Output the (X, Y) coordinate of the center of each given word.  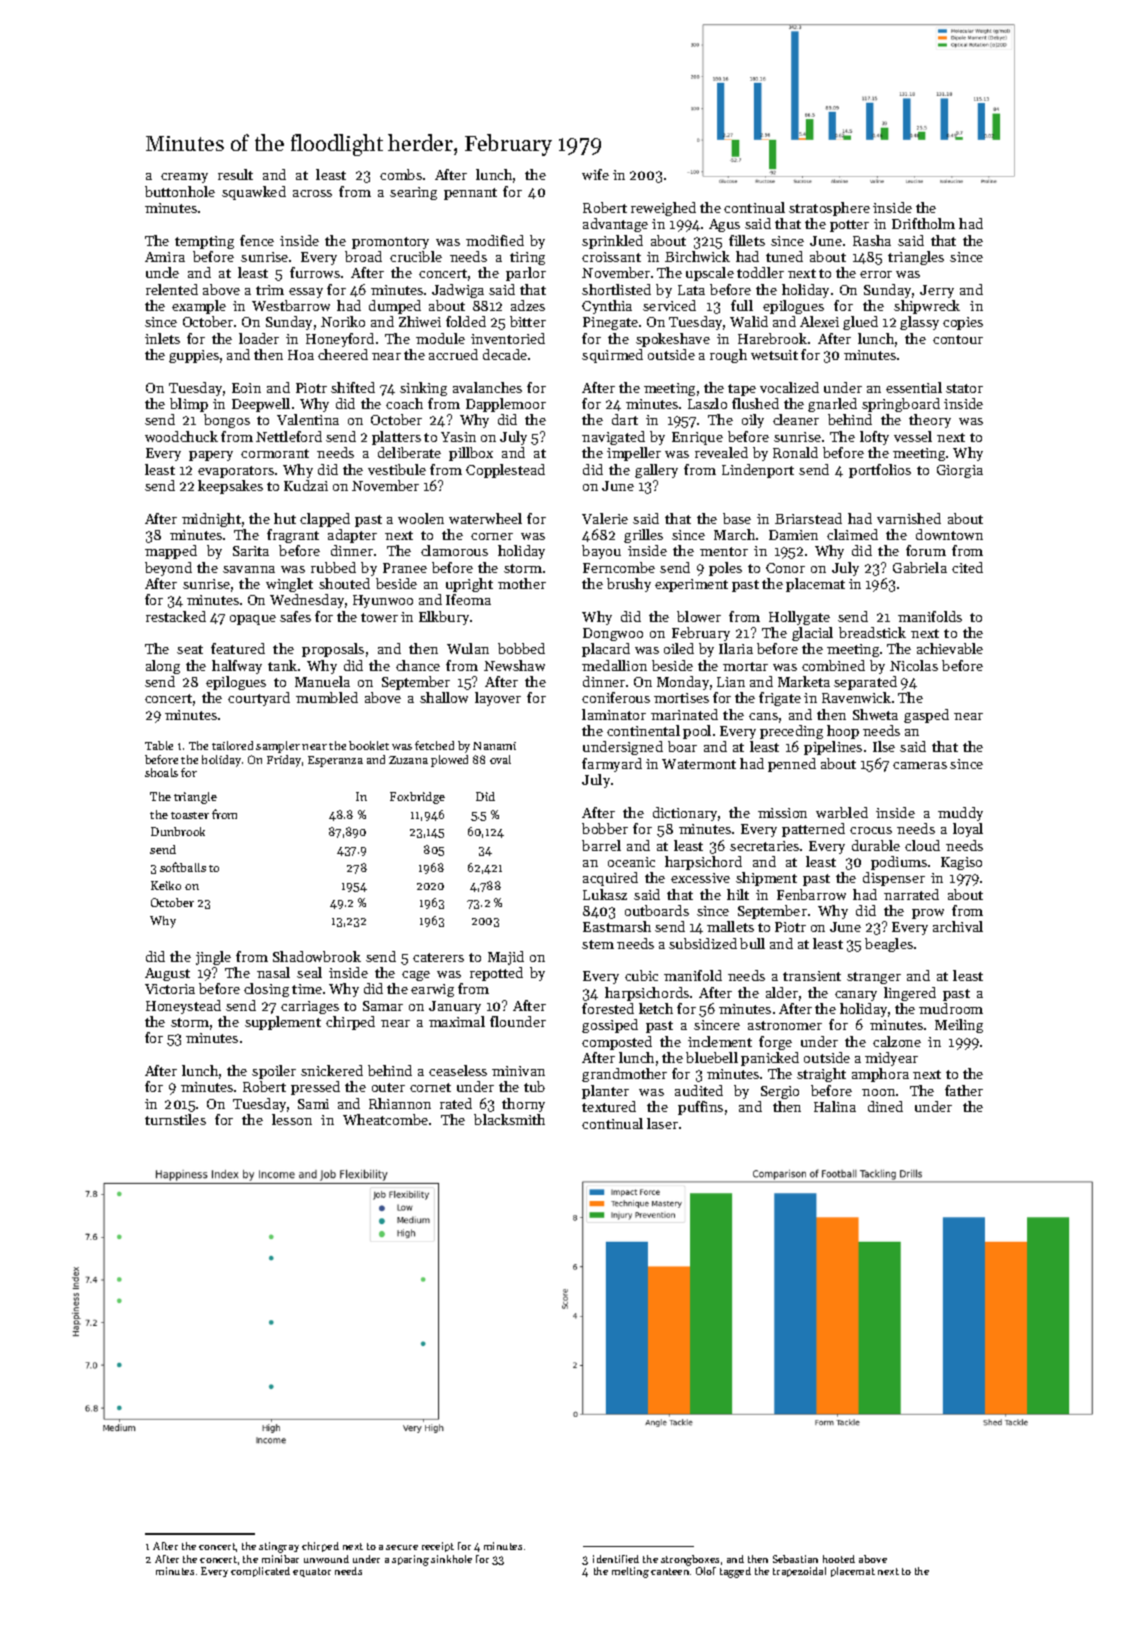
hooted (839, 1559)
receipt (438, 1547)
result (235, 174)
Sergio (780, 1092)
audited (699, 1090)
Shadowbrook (317, 956)
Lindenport (758, 471)
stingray (279, 1547)
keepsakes (230, 487)
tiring (527, 258)
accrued (453, 354)
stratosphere (829, 209)
